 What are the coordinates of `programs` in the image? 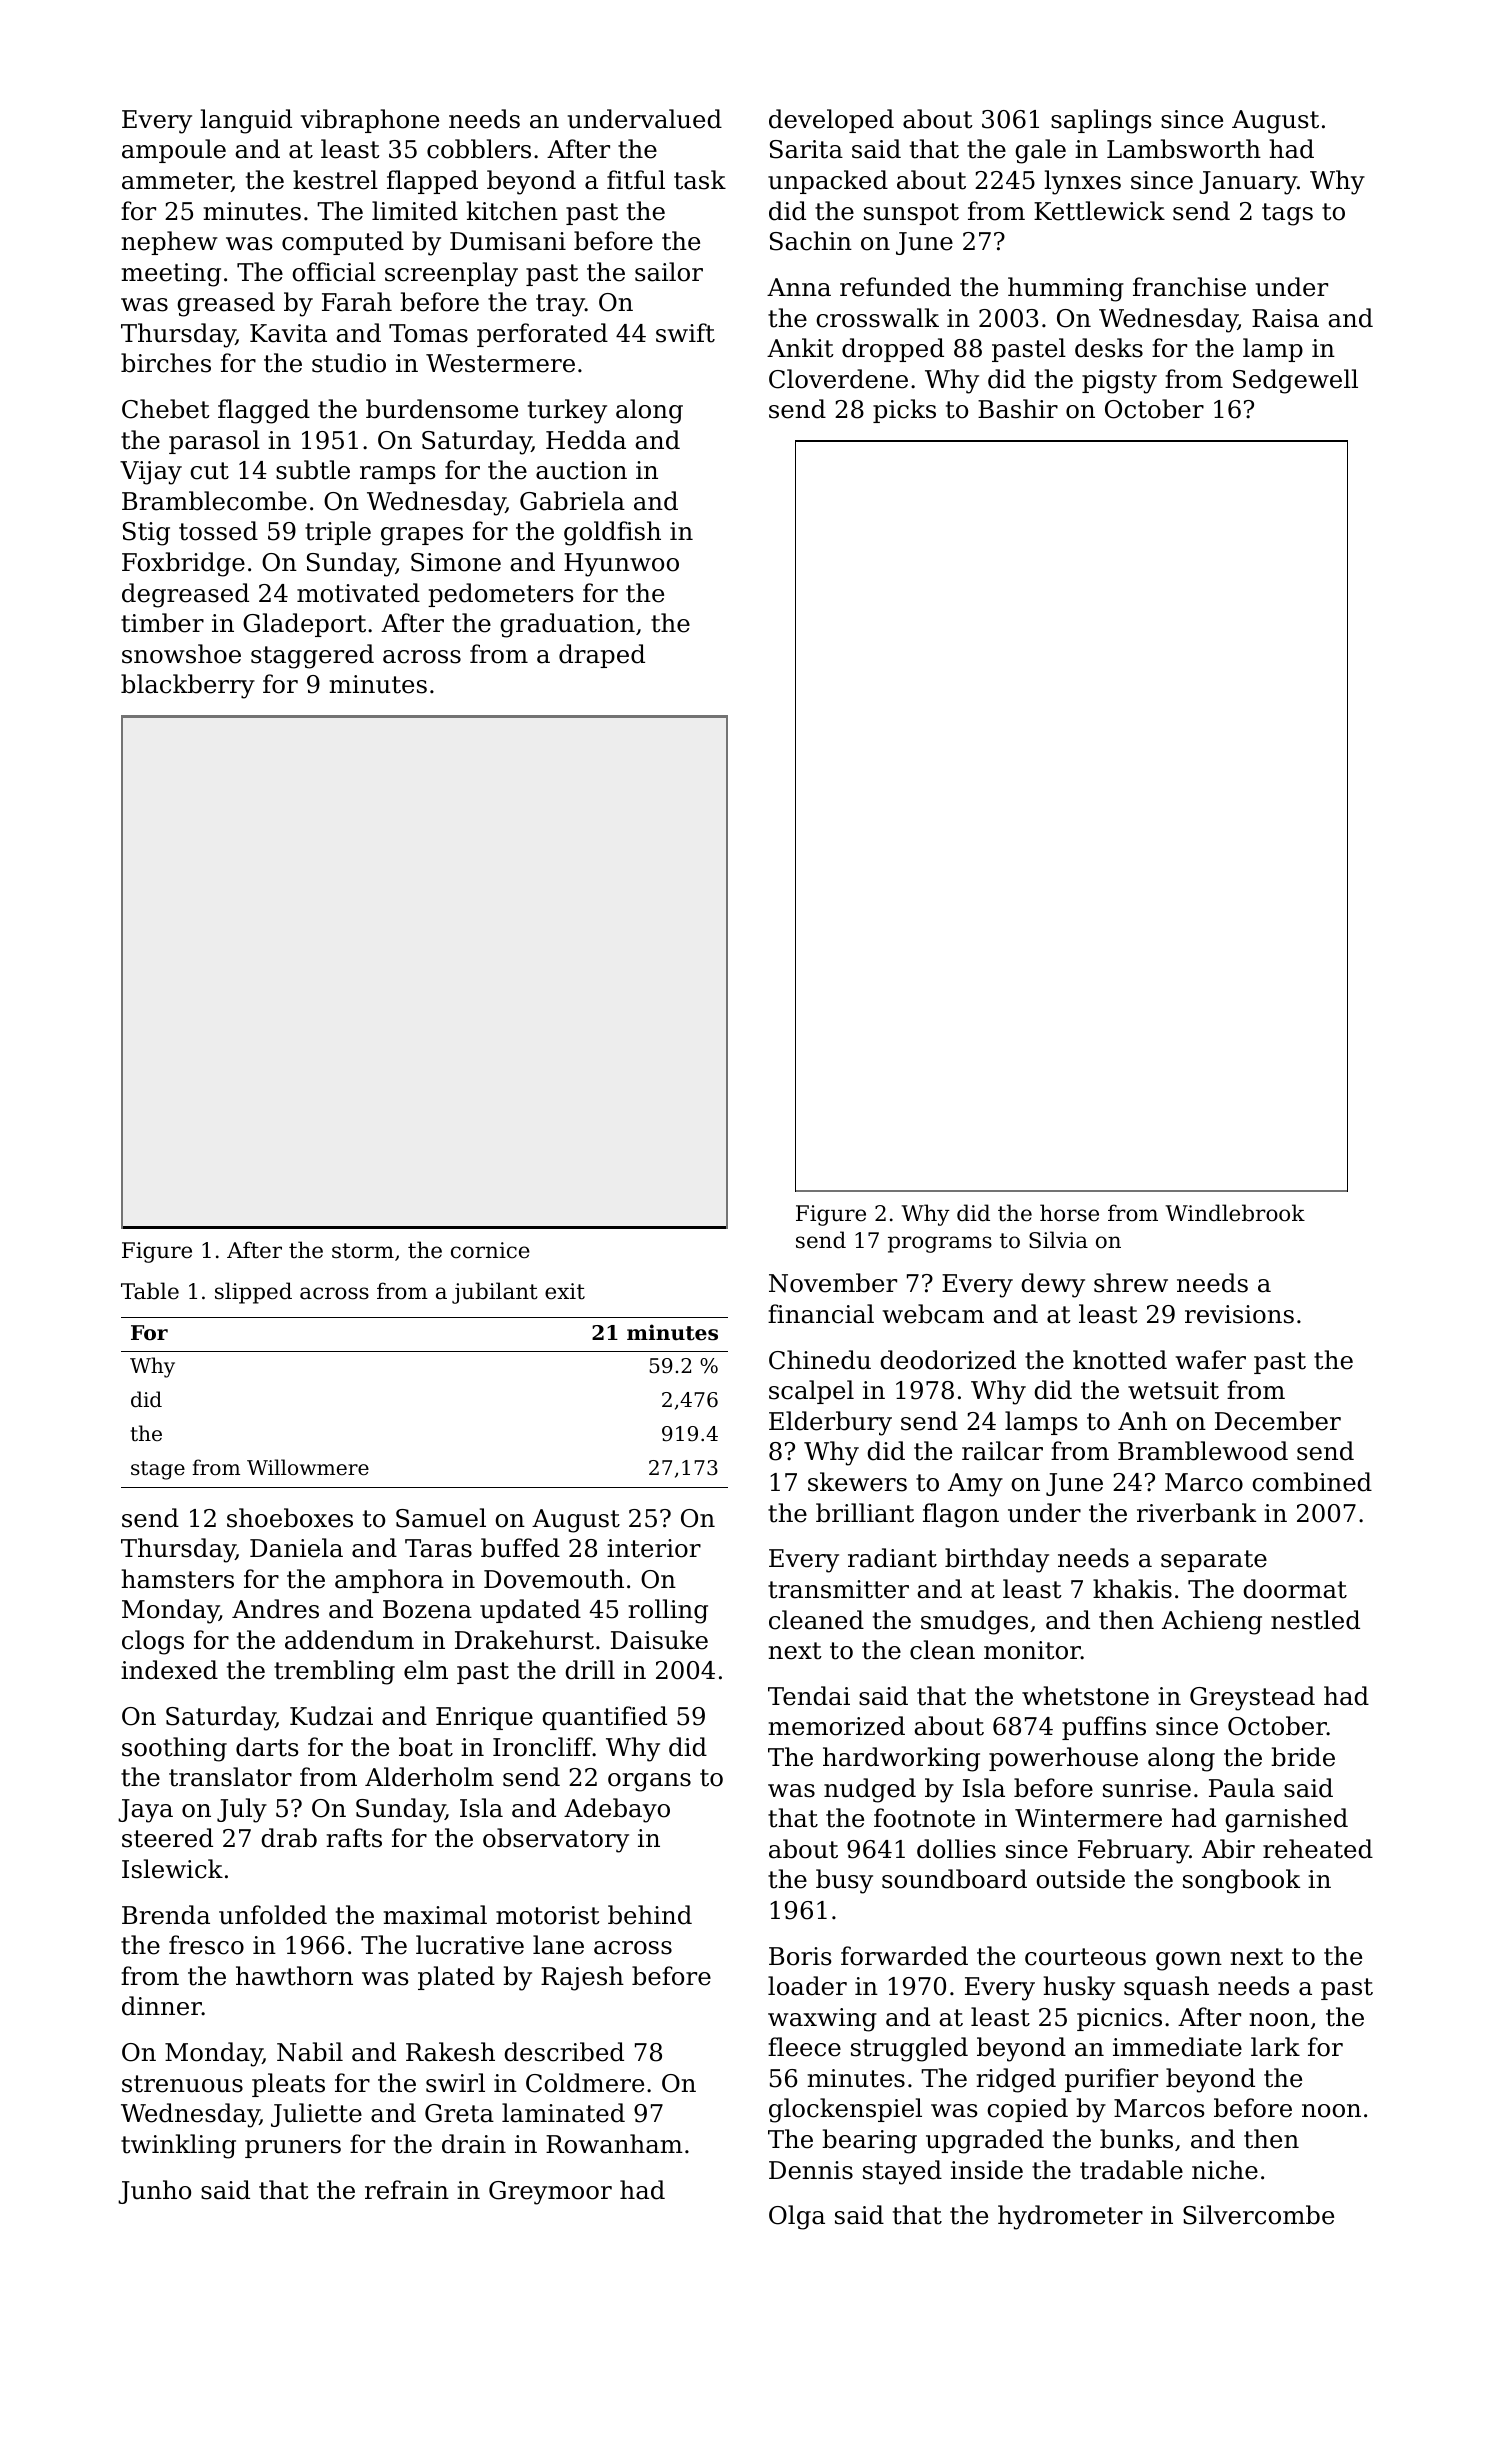 It's located at (940, 1244).
